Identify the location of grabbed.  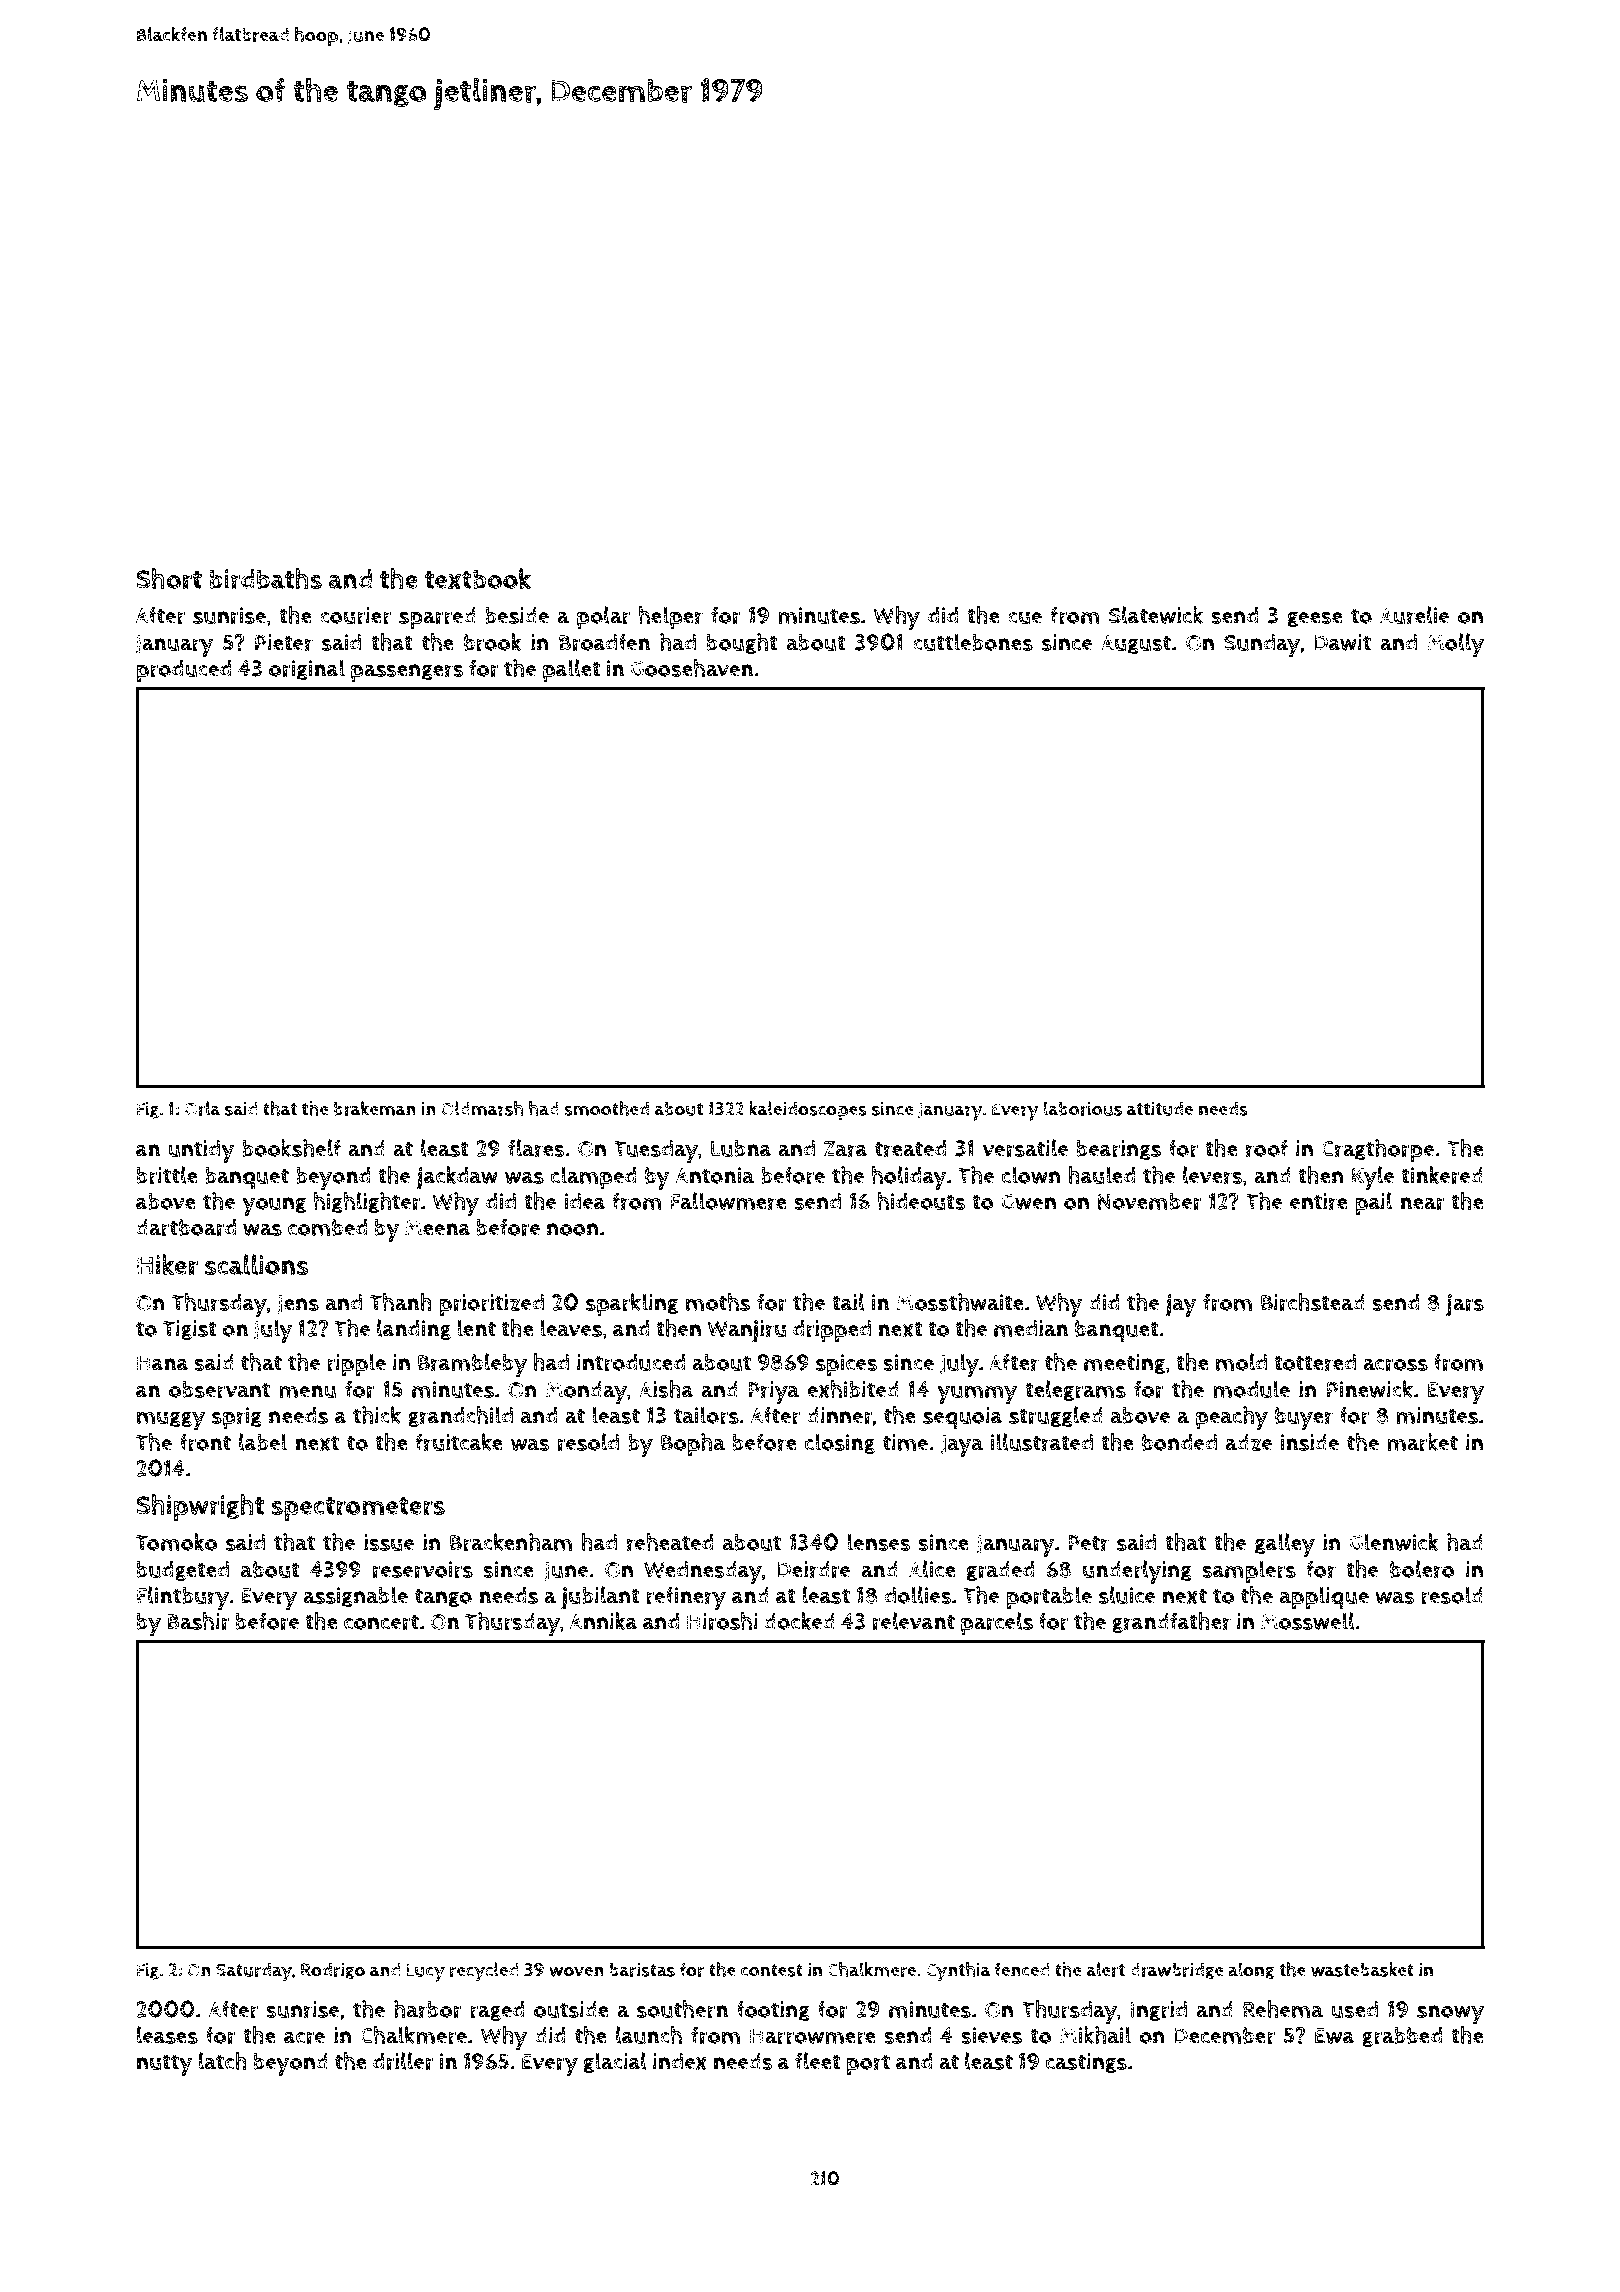
(1402, 2037).
